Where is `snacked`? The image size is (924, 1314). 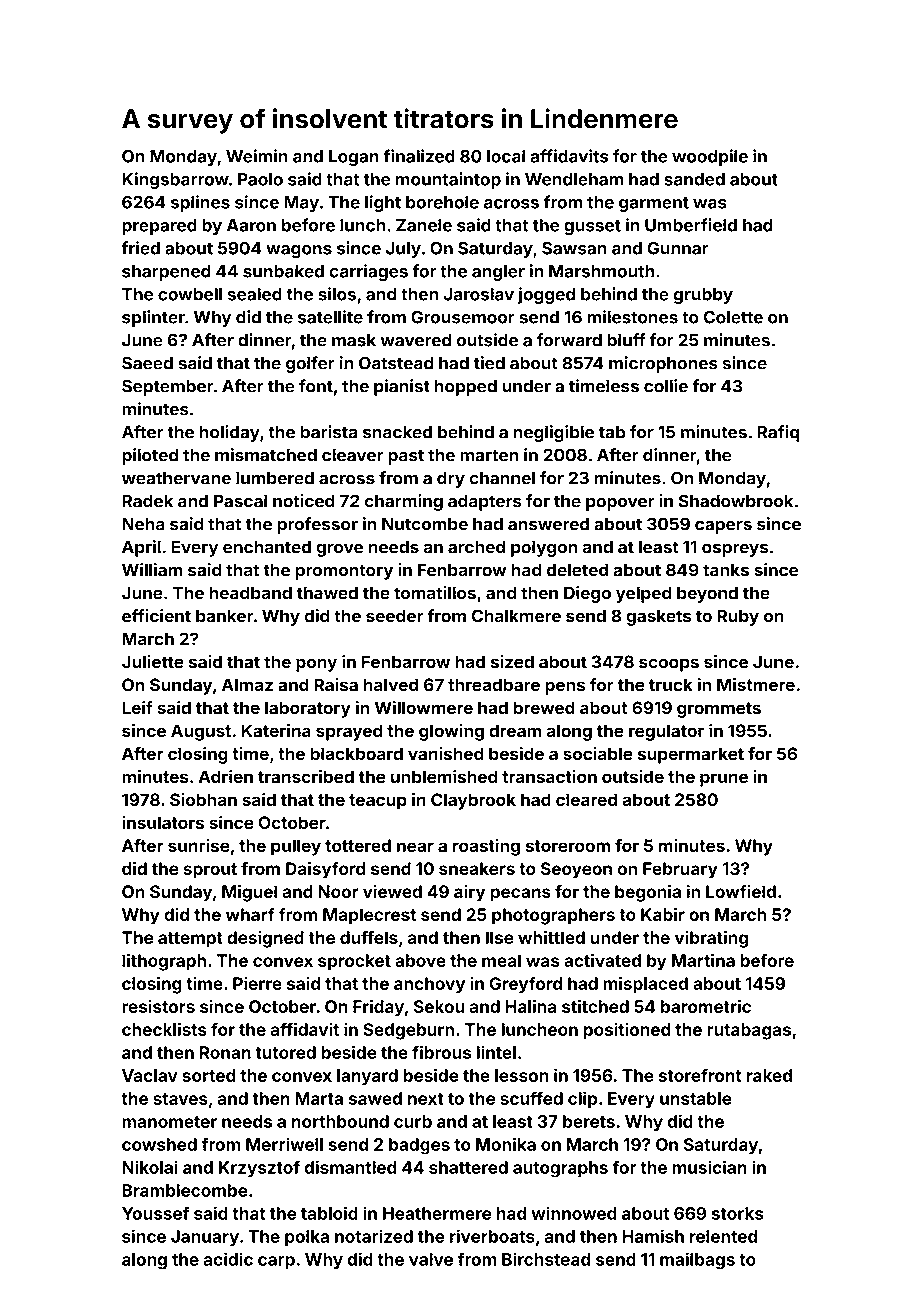
snacked is located at coordinates (397, 432).
